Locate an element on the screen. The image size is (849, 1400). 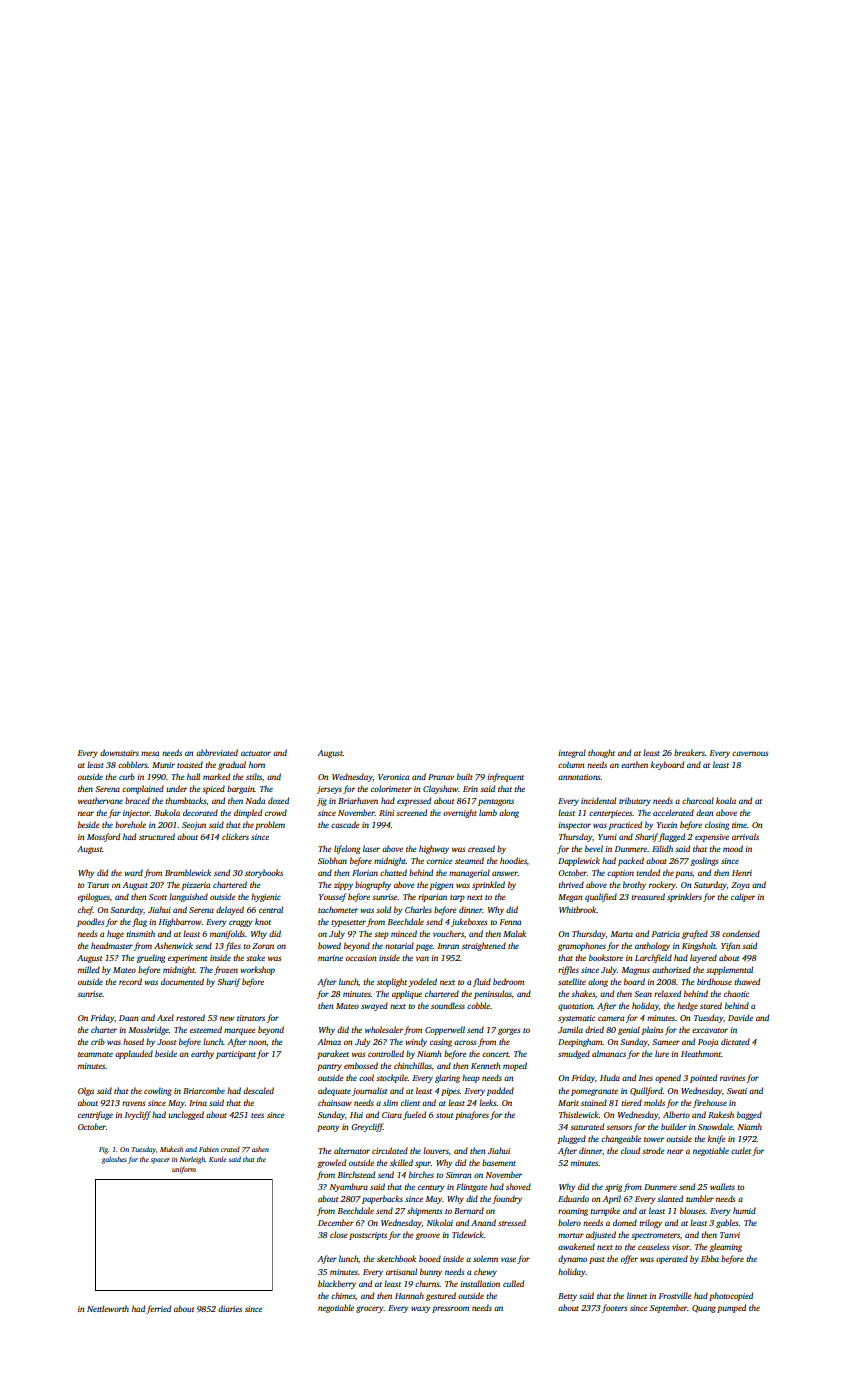
September is located at coordinates (668, 1308).
